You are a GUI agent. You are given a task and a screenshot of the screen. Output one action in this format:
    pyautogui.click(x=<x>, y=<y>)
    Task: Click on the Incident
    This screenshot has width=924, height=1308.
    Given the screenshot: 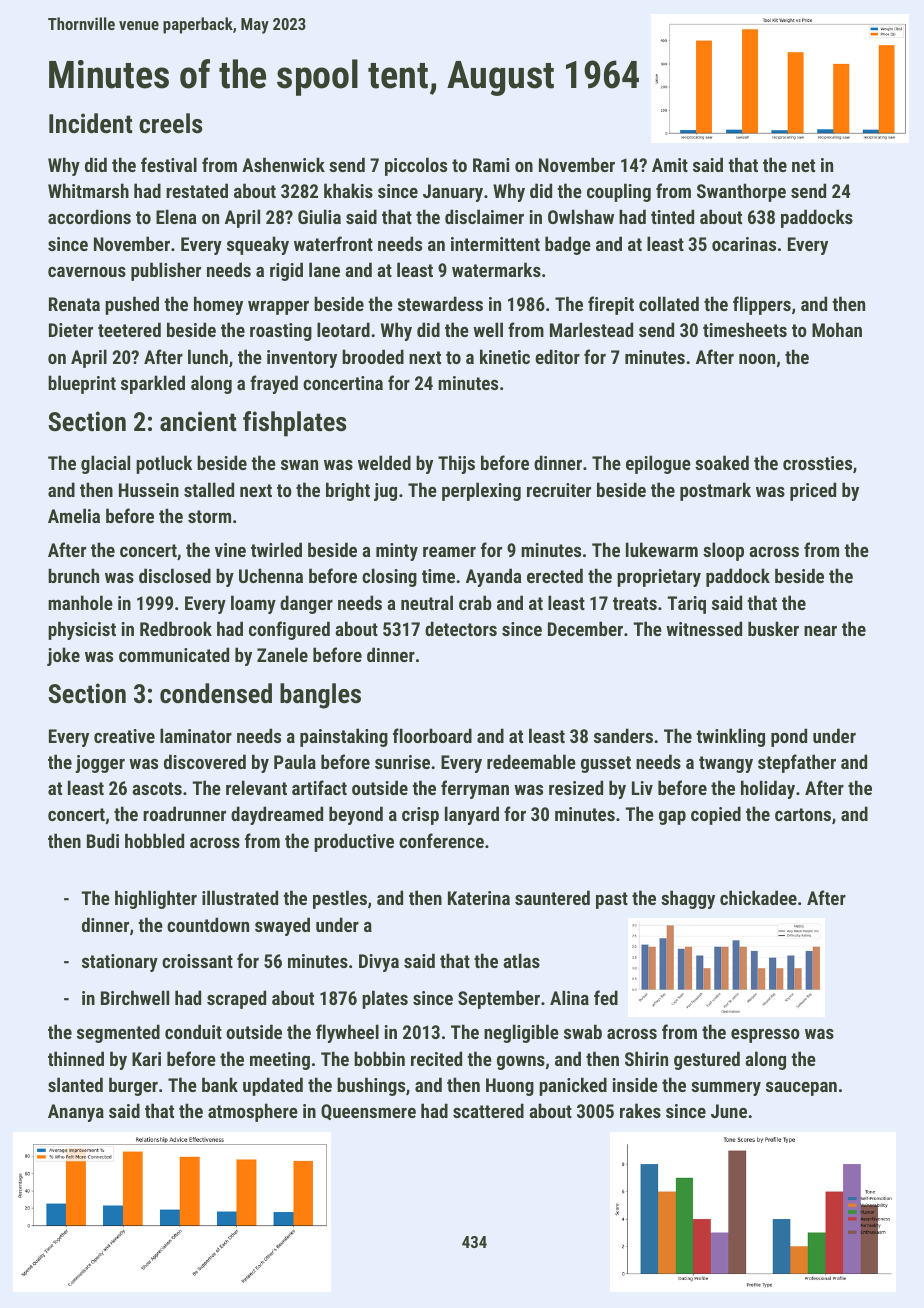 What is the action you would take?
    pyautogui.click(x=90, y=123)
